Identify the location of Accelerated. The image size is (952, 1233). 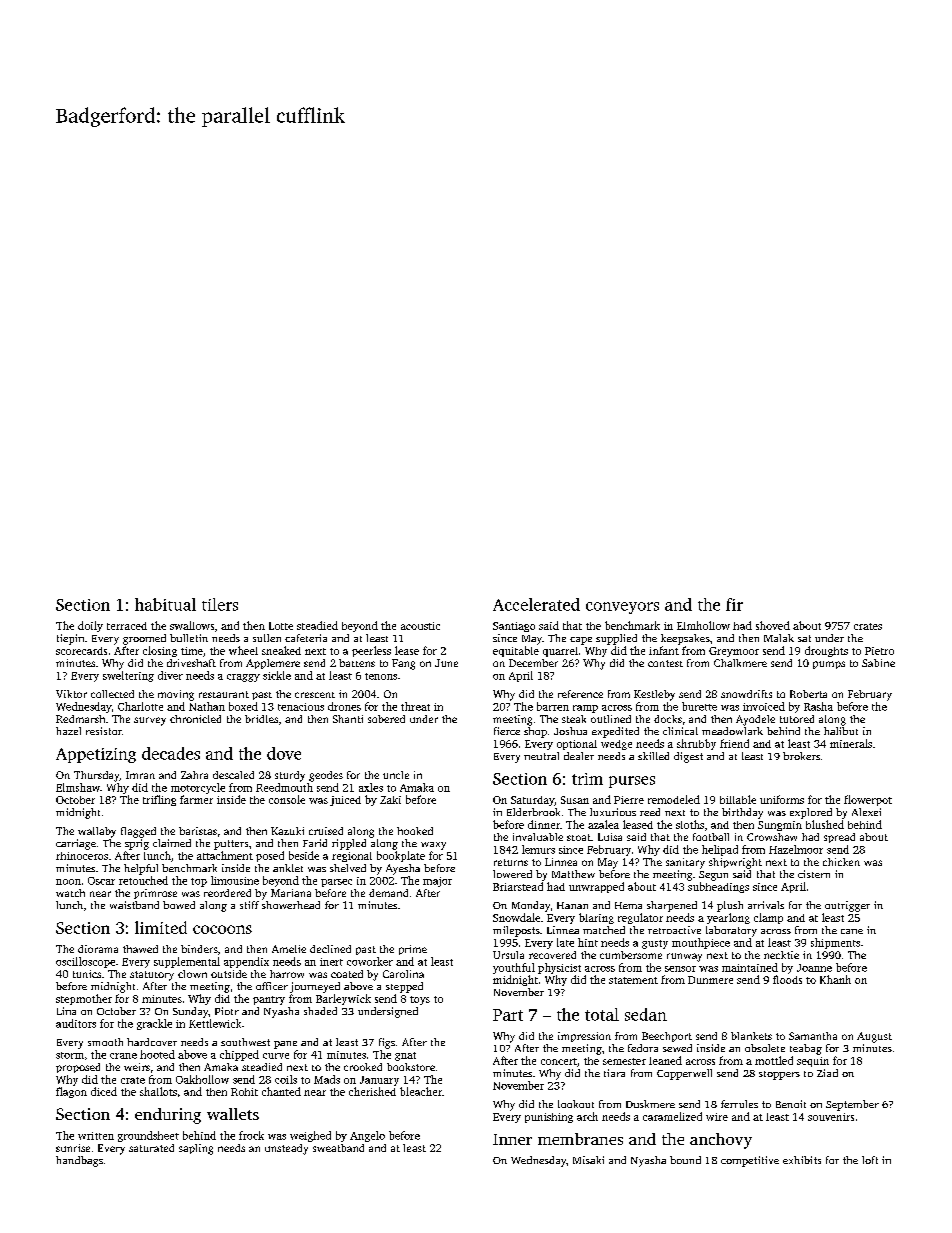
(536, 604).
